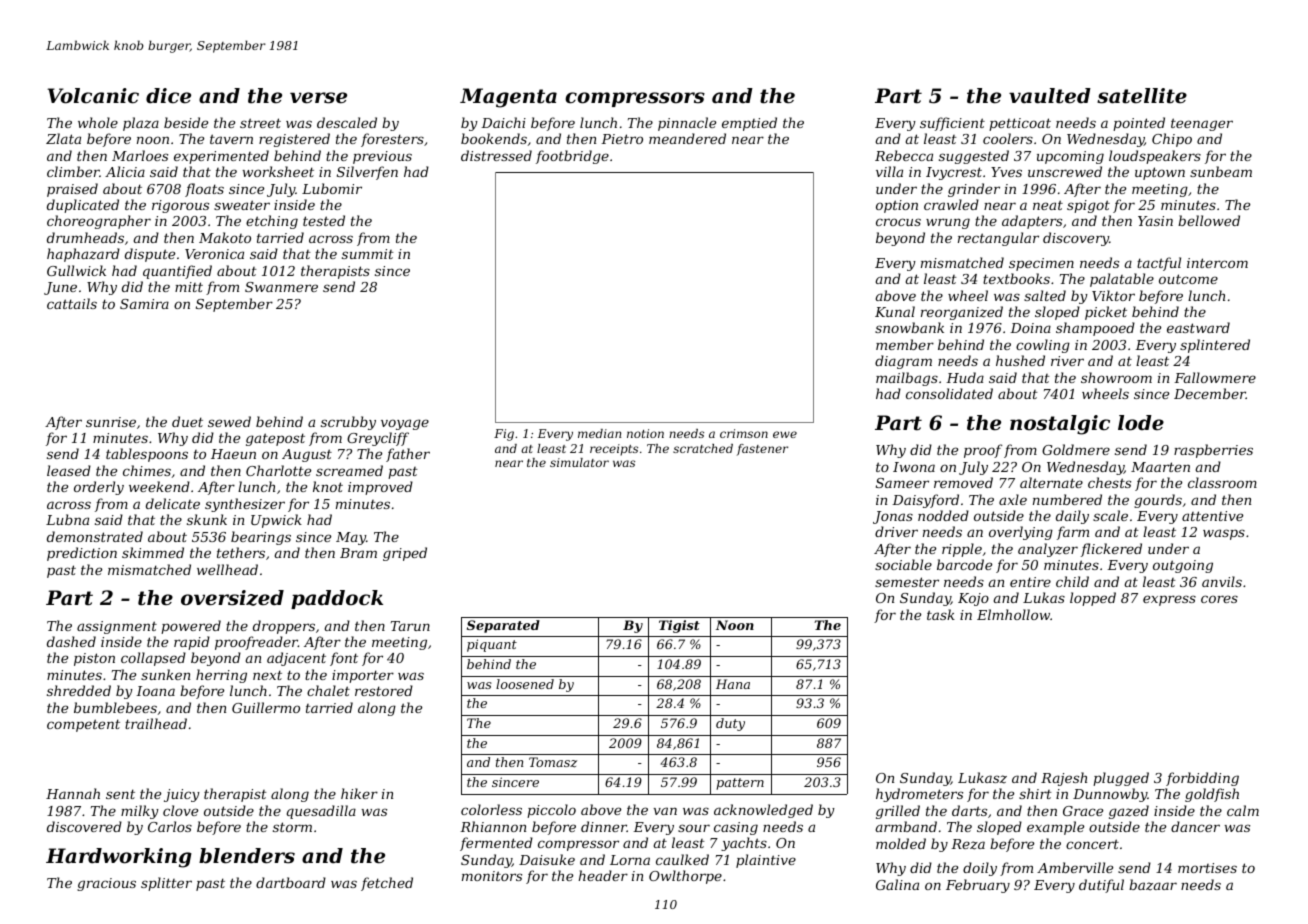  What do you see at coordinates (703, 448) in the screenshot?
I see `scratched` at bounding box center [703, 448].
